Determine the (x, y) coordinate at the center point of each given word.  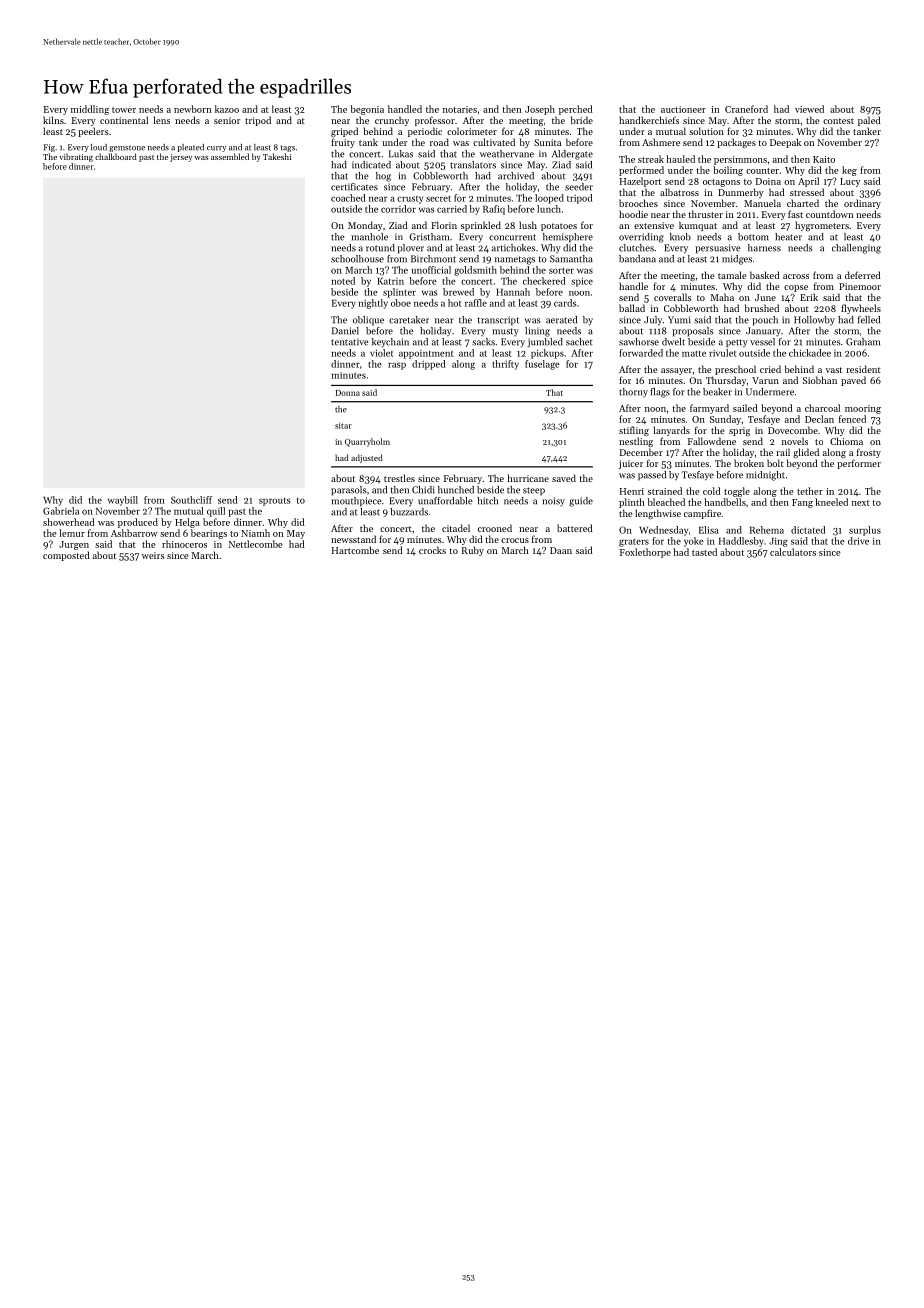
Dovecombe (793, 430)
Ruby (473, 551)
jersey (181, 158)
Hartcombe (355, 550)
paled (869, 121)
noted (343, 281)
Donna (348, 393)
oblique (368, 321)
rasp (397, 366)
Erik (809, 297)
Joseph (540, 110)
